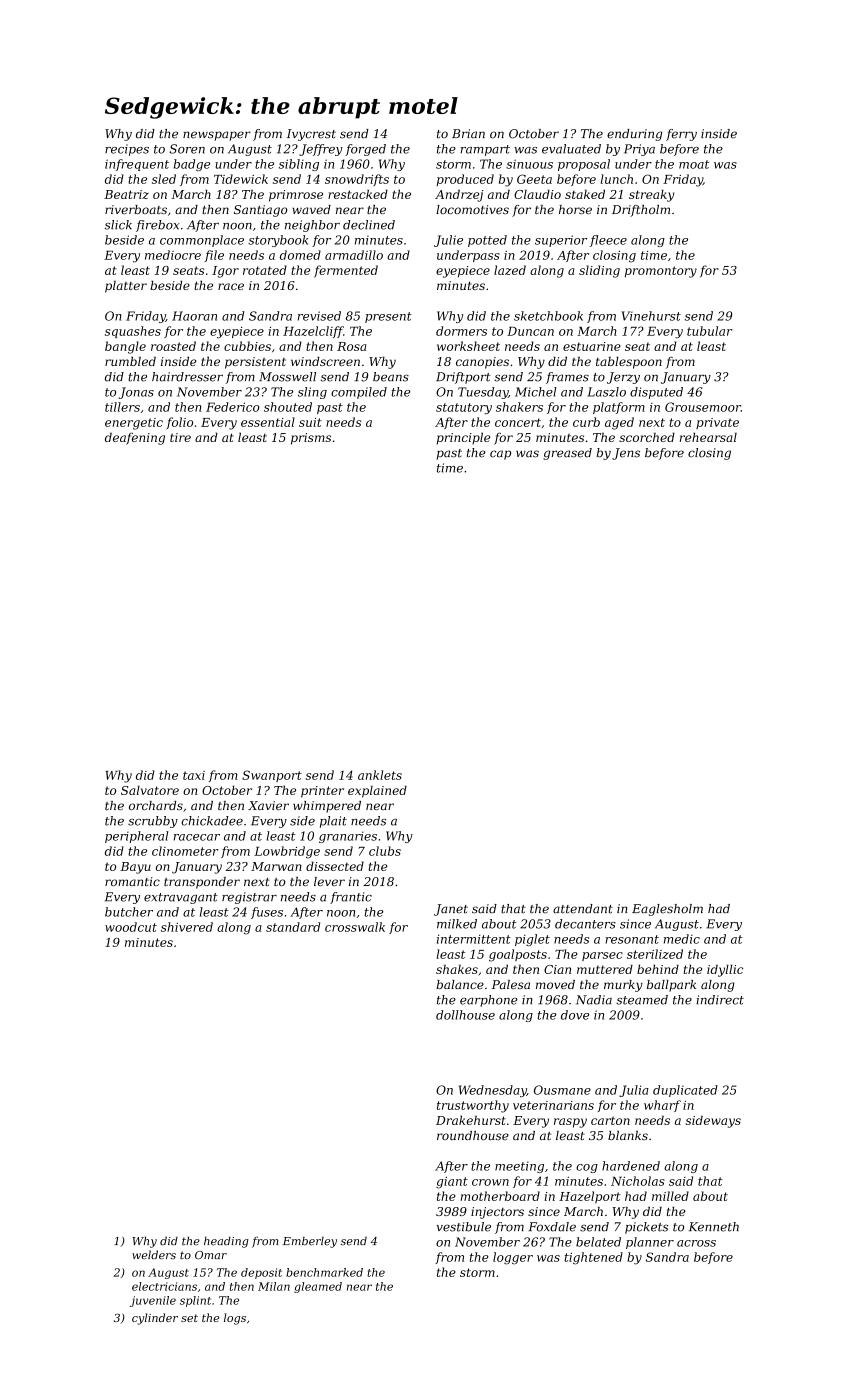 This screenshot has width=849, height=1400. I want to click on crown, so click(490, 1182).
